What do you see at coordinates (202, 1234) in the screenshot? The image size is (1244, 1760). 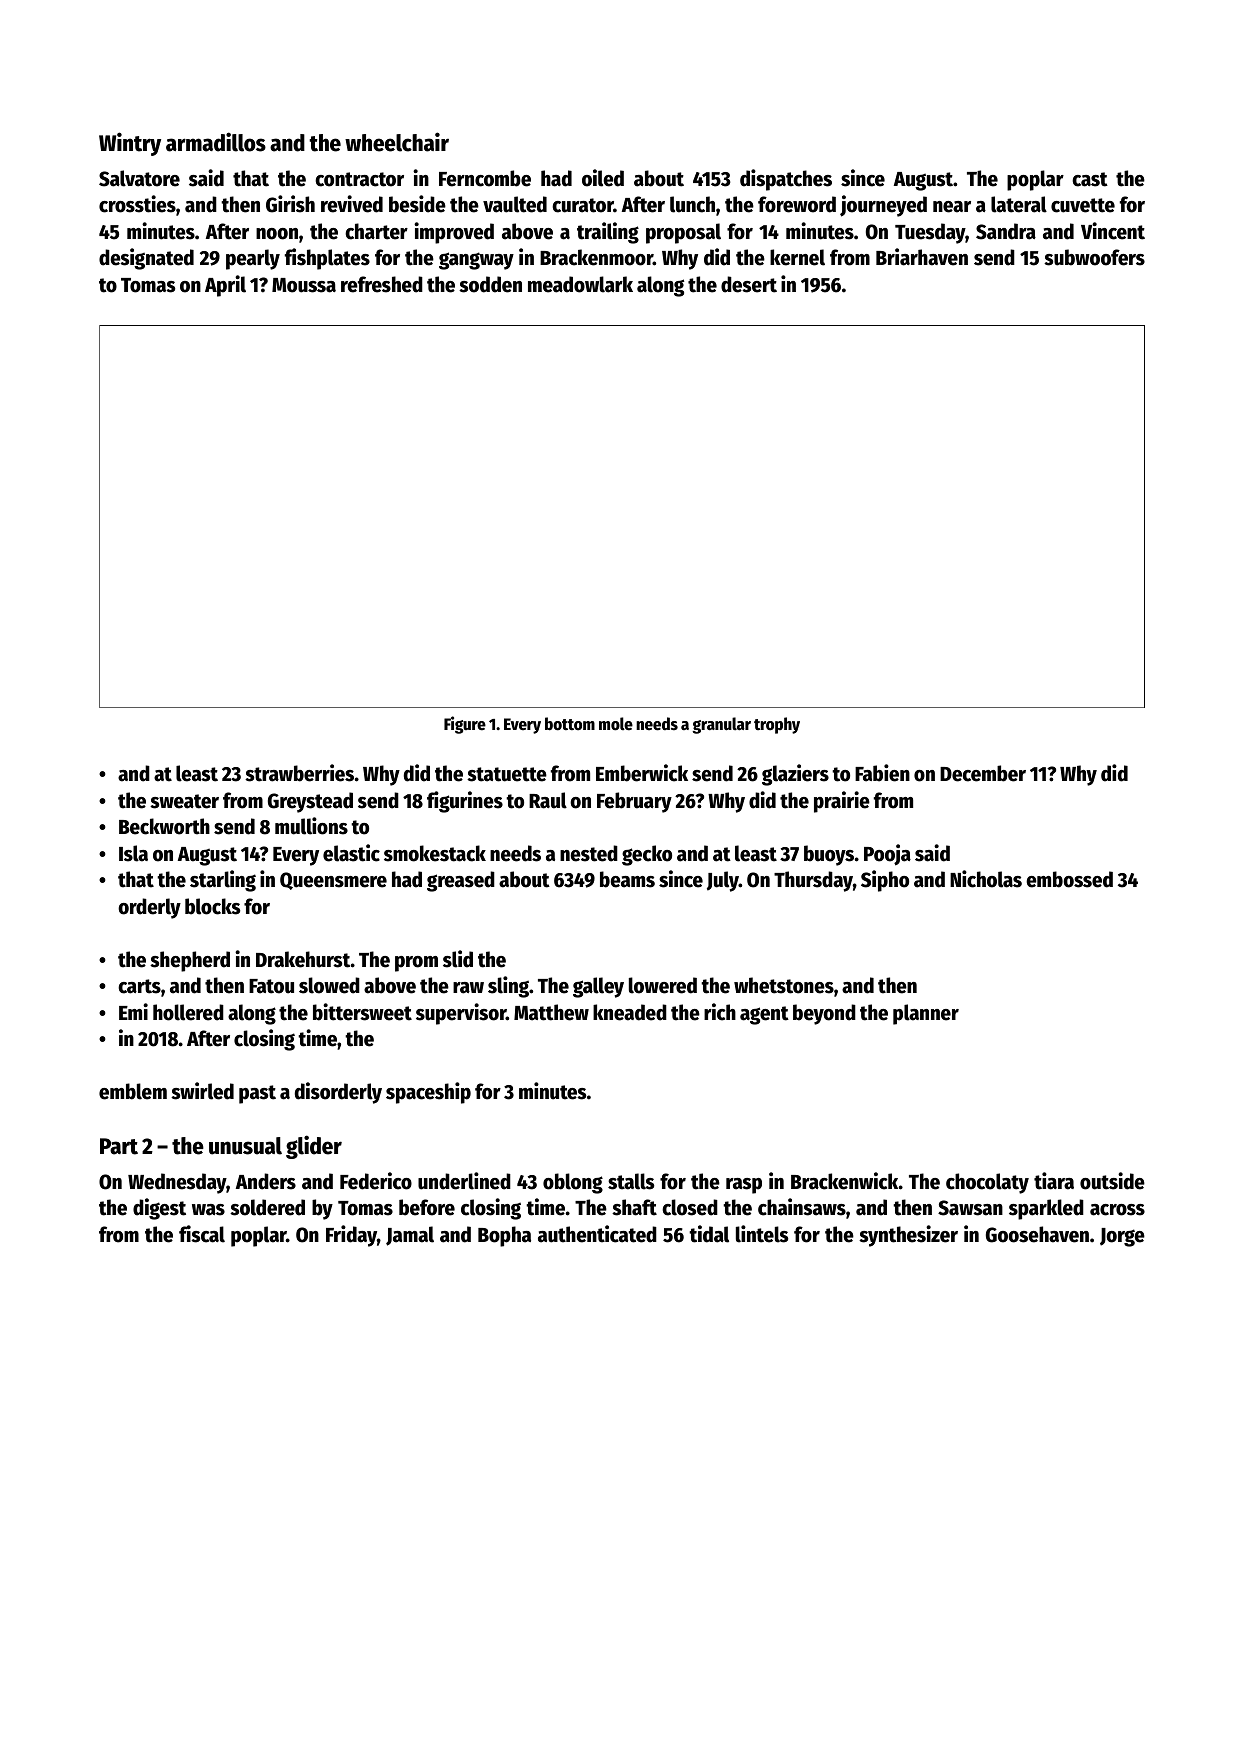 I see `fiscal` at bounding box center [202, 1234].
